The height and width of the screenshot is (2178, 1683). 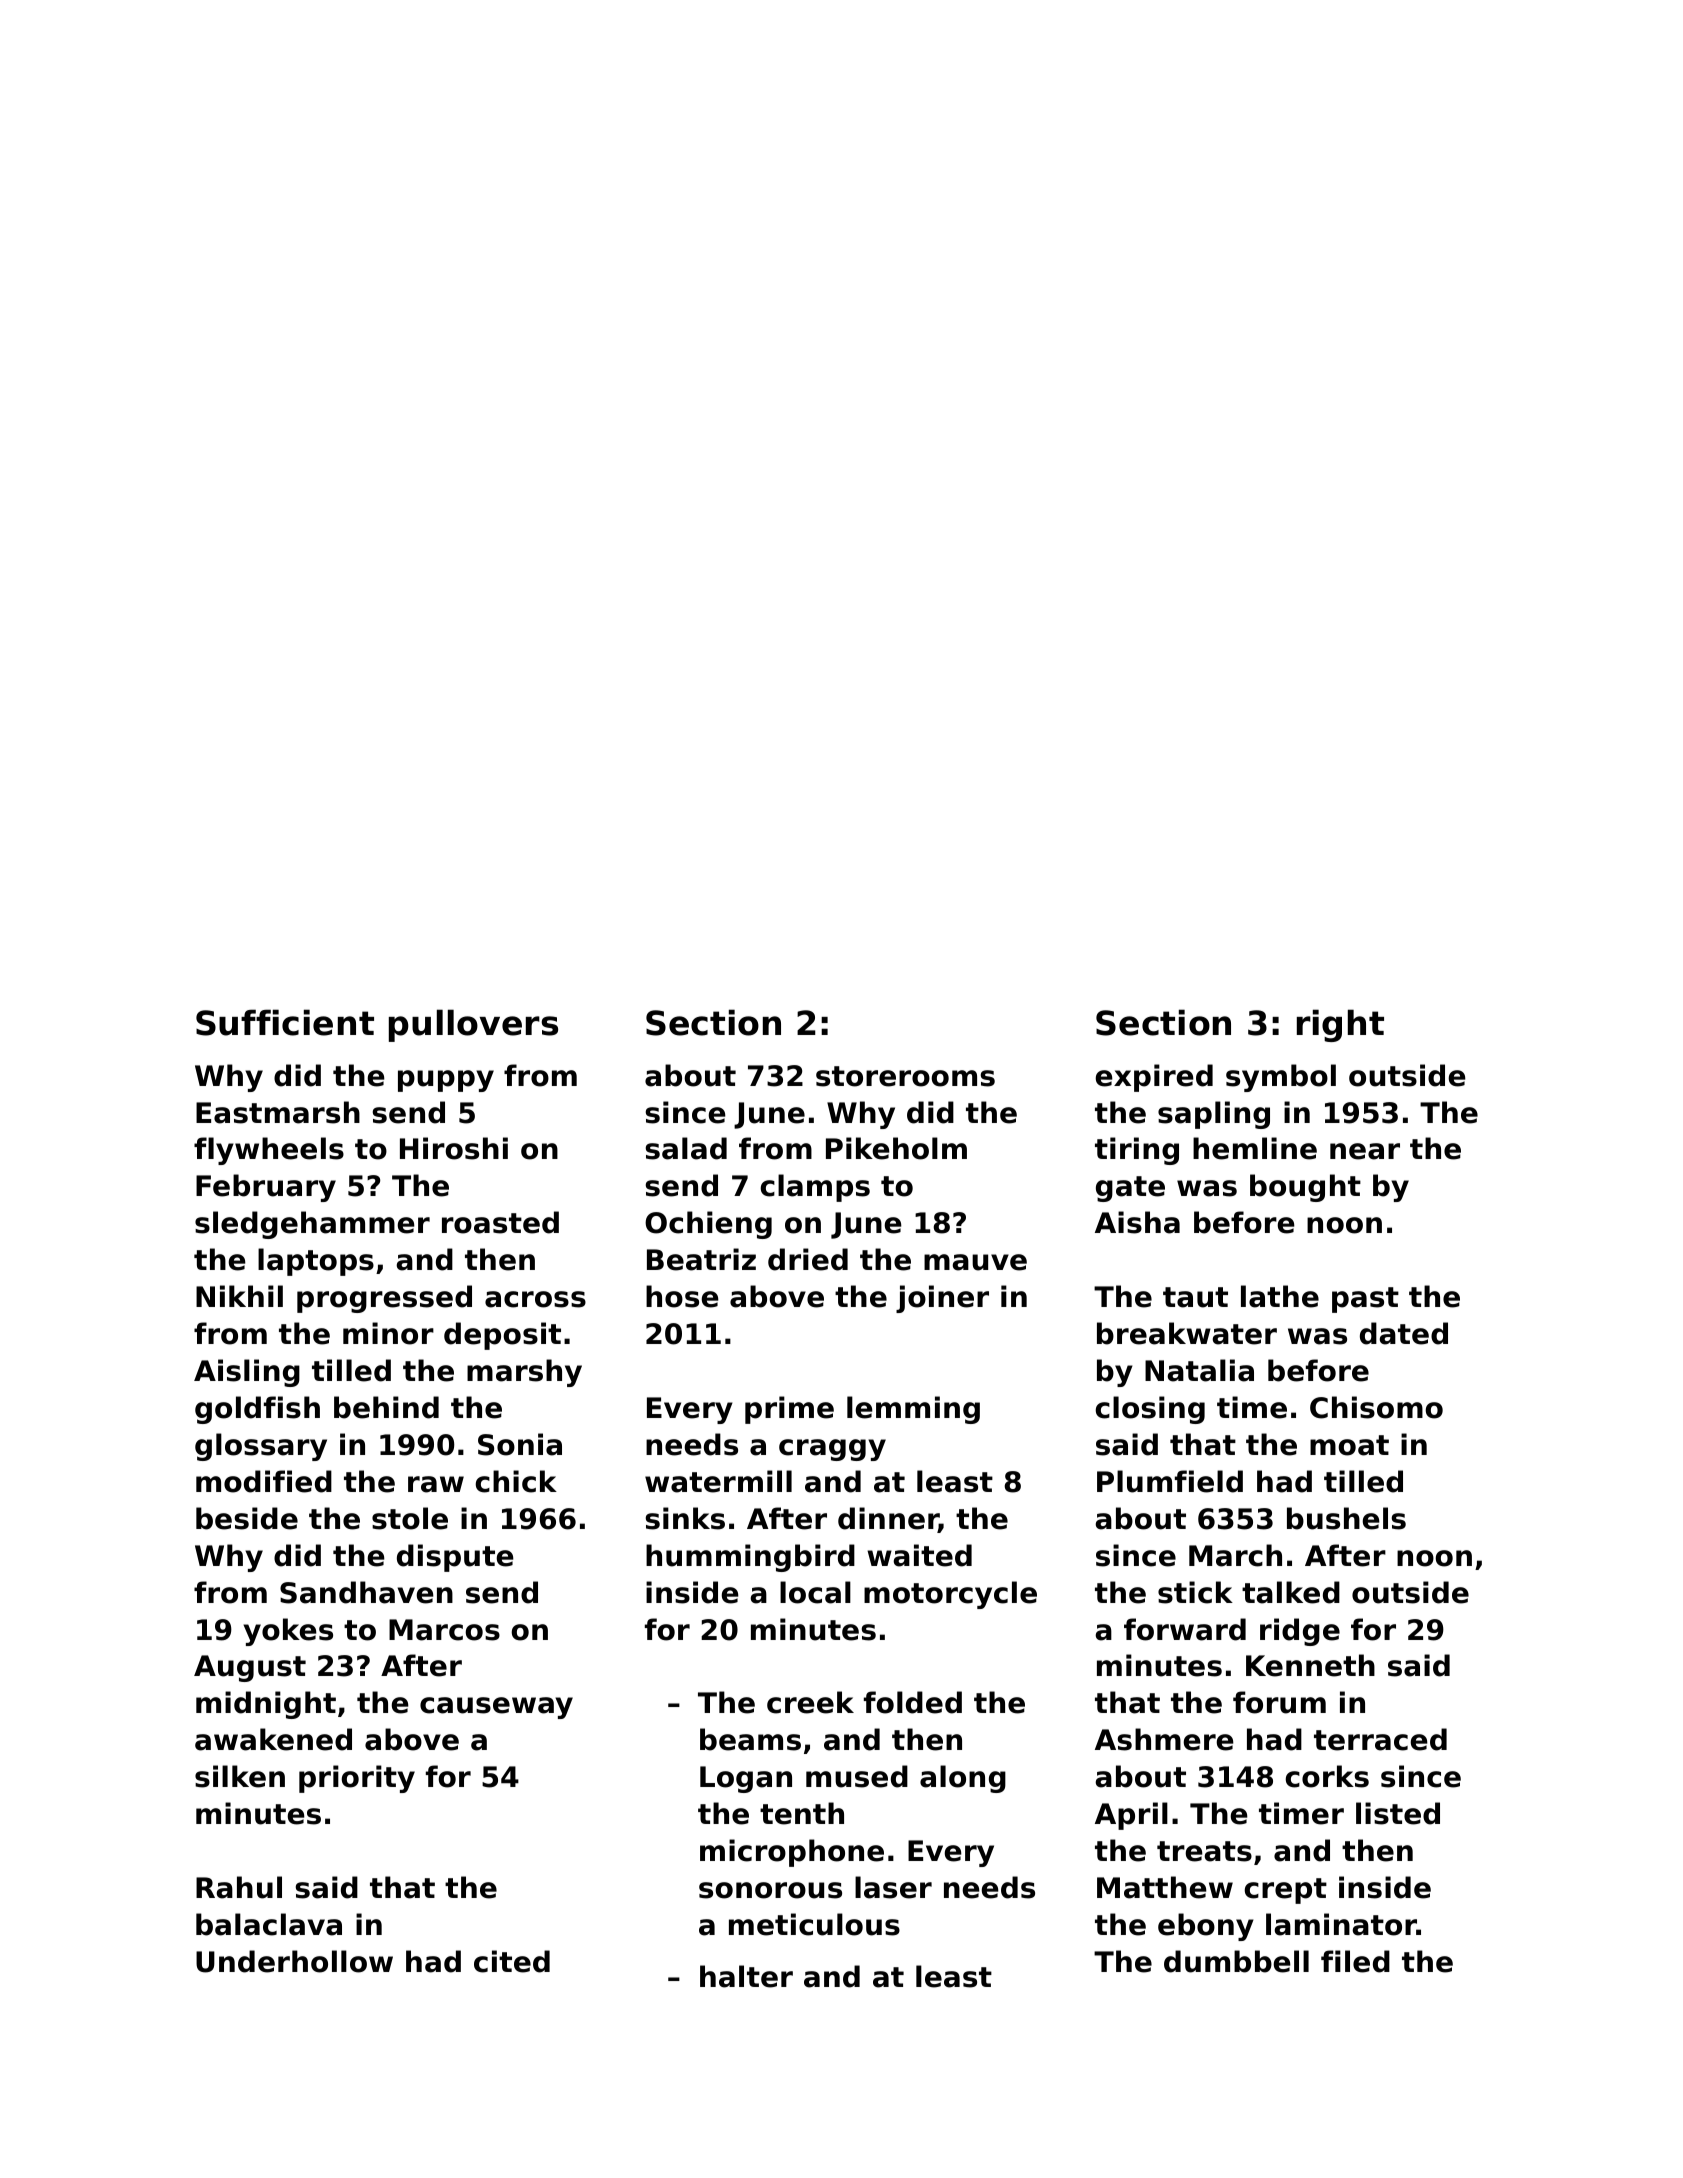 I want to click on Natalia, so click(x=1199, y=1370).
